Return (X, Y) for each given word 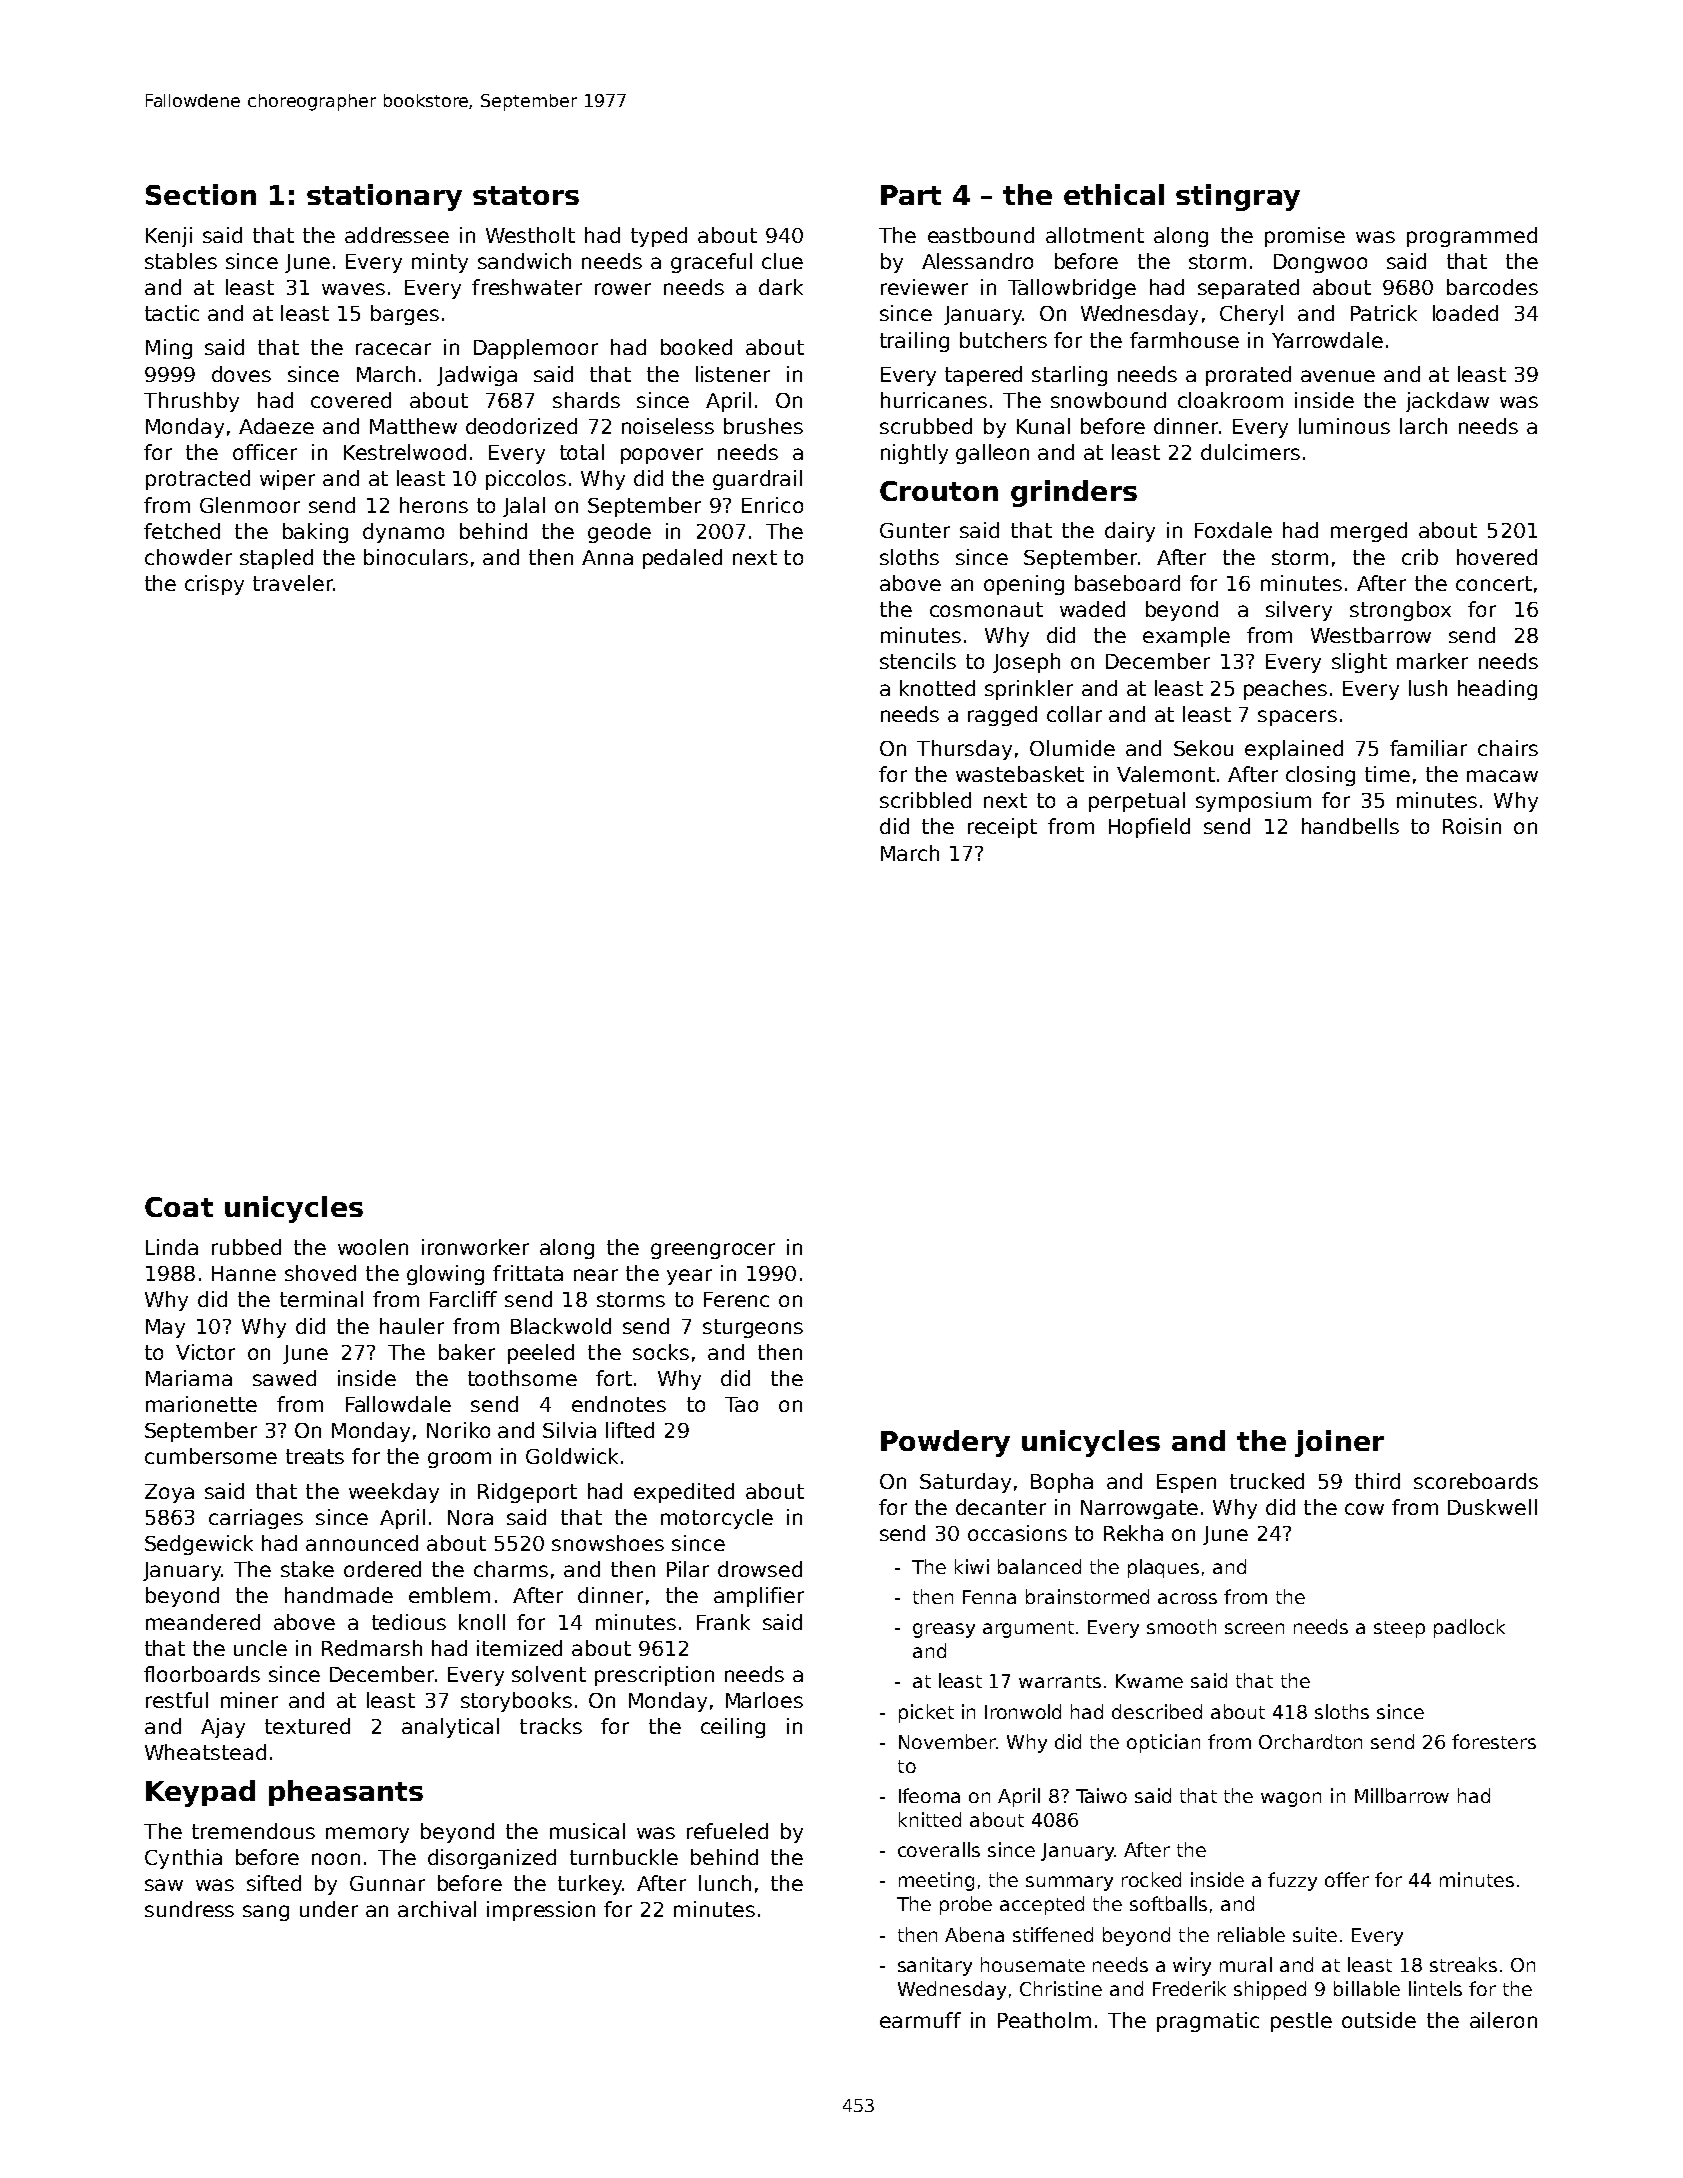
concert (1494, 583)
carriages (256, 1519)
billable (1367, 1988)
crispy (214, 585)
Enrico (772, 505)
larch (1423, 426)
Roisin (1472, 826)
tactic (172, 313)
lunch (725, 1883)
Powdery (945, 1443)
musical (587, 1831)
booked (696, 347)
